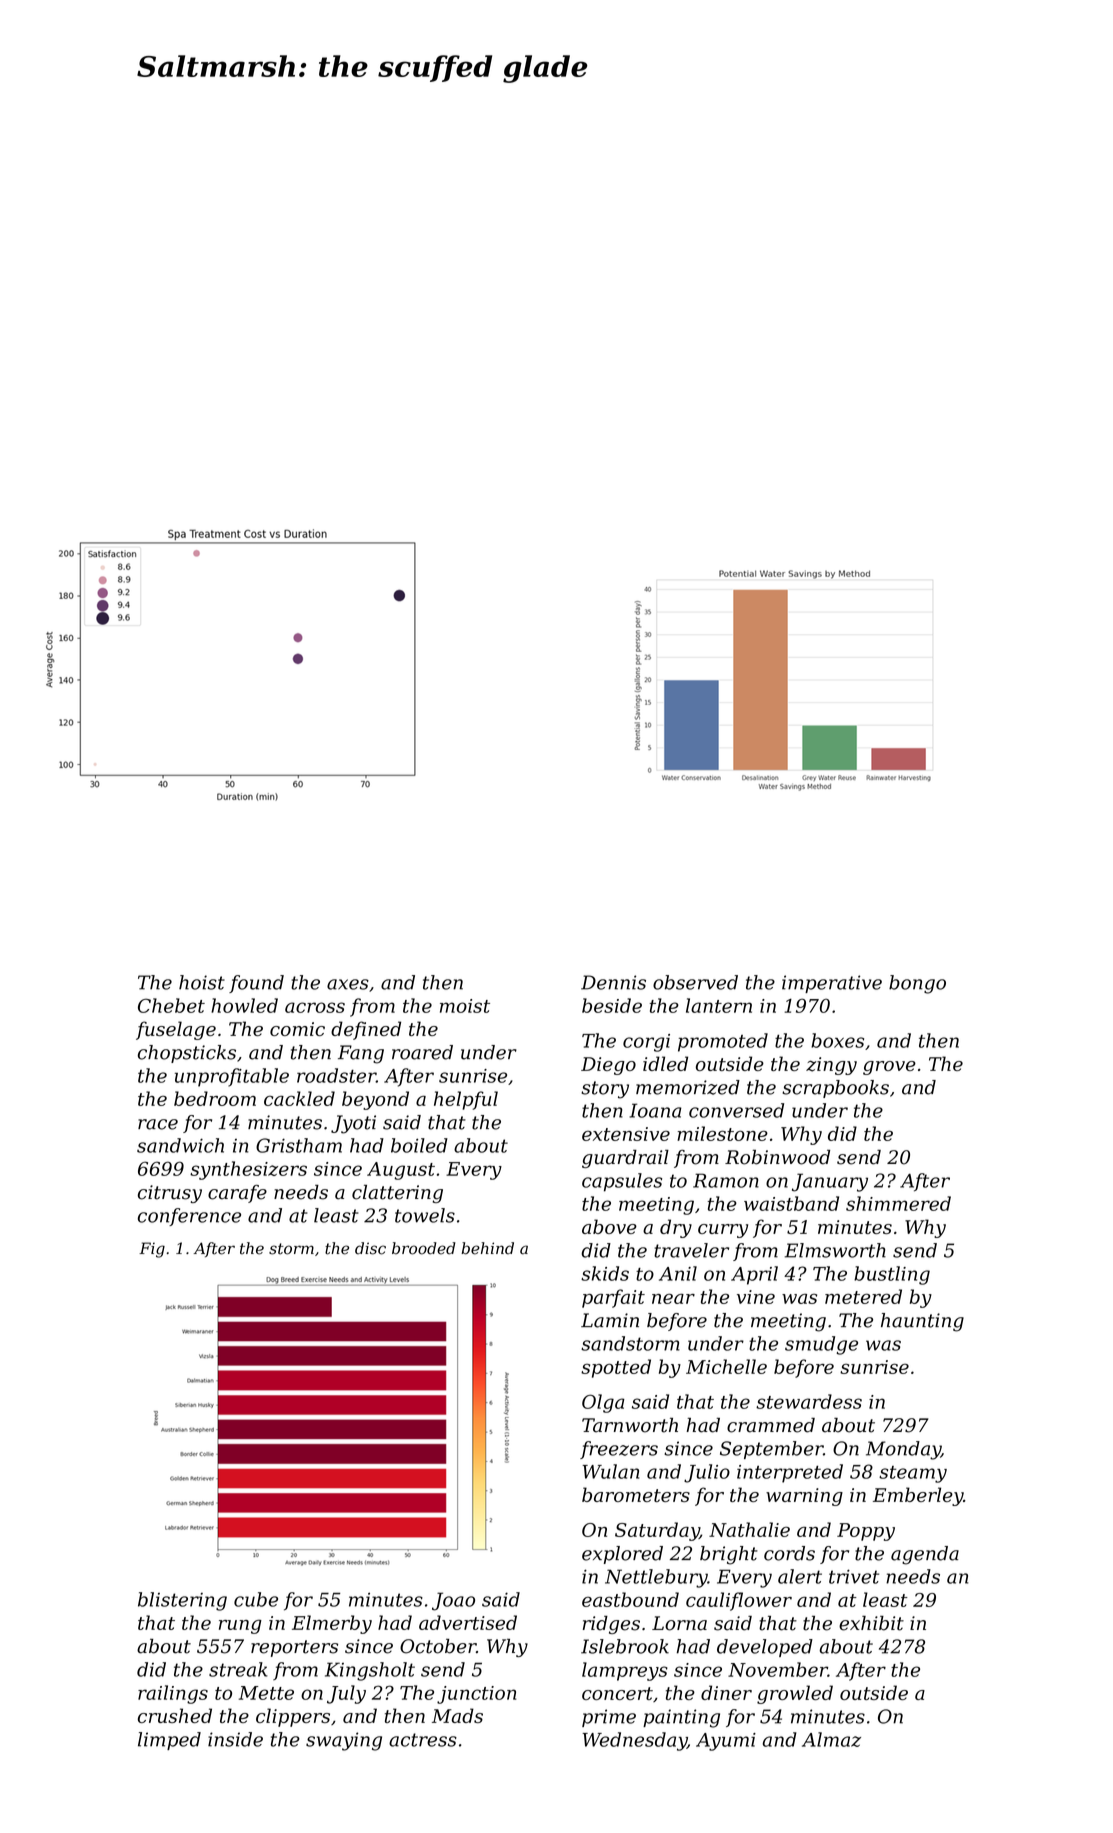 This screenshot has height=1833, width=1113. Describe the element at coordinates (917, 984) in the screenshot. I see `bongo` at that location.
